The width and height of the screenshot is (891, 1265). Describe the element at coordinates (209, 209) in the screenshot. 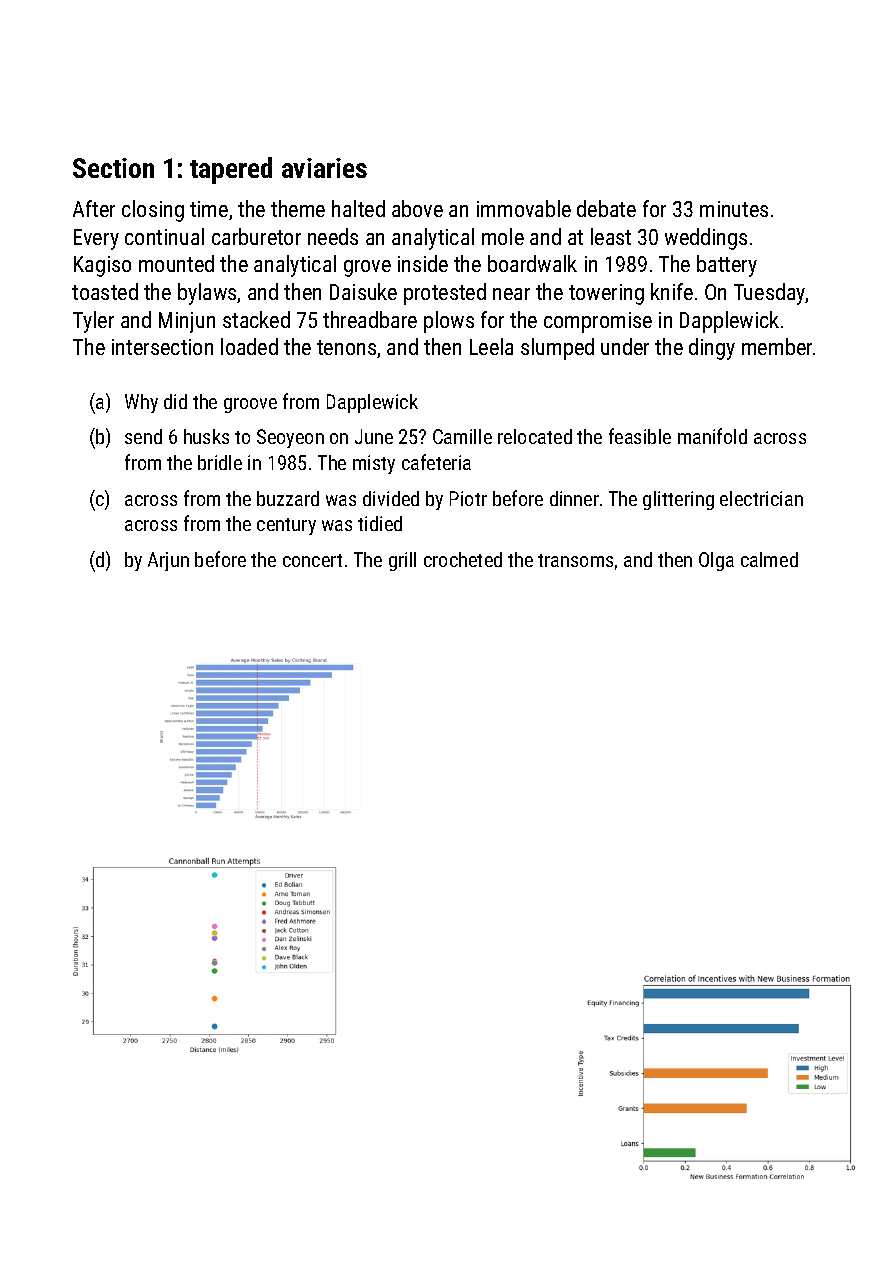

I see `time` at that location.
